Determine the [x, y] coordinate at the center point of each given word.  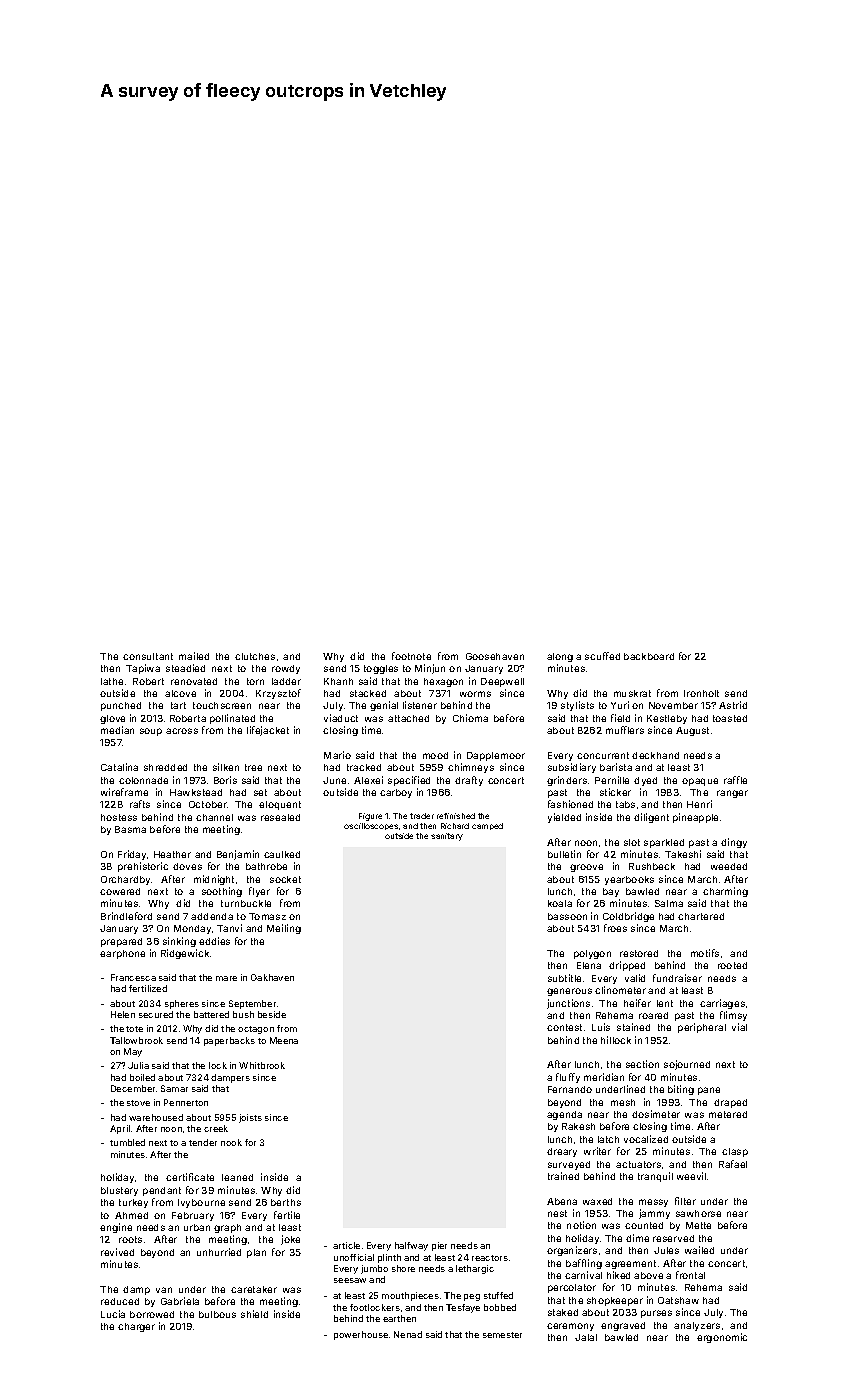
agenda [564, 1115]
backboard [649, 656]
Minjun [430, 669]
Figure [370, 817]
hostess [119, 817]
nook [231, 1142]
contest [564, 1027]
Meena [284, 1040]
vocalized [646, 1139]
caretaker [254, 1289]
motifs [705, 953]
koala [560, 903]
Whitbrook [262, 1065]
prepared [121, 942]
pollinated [232, 719]
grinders [567, 781]
